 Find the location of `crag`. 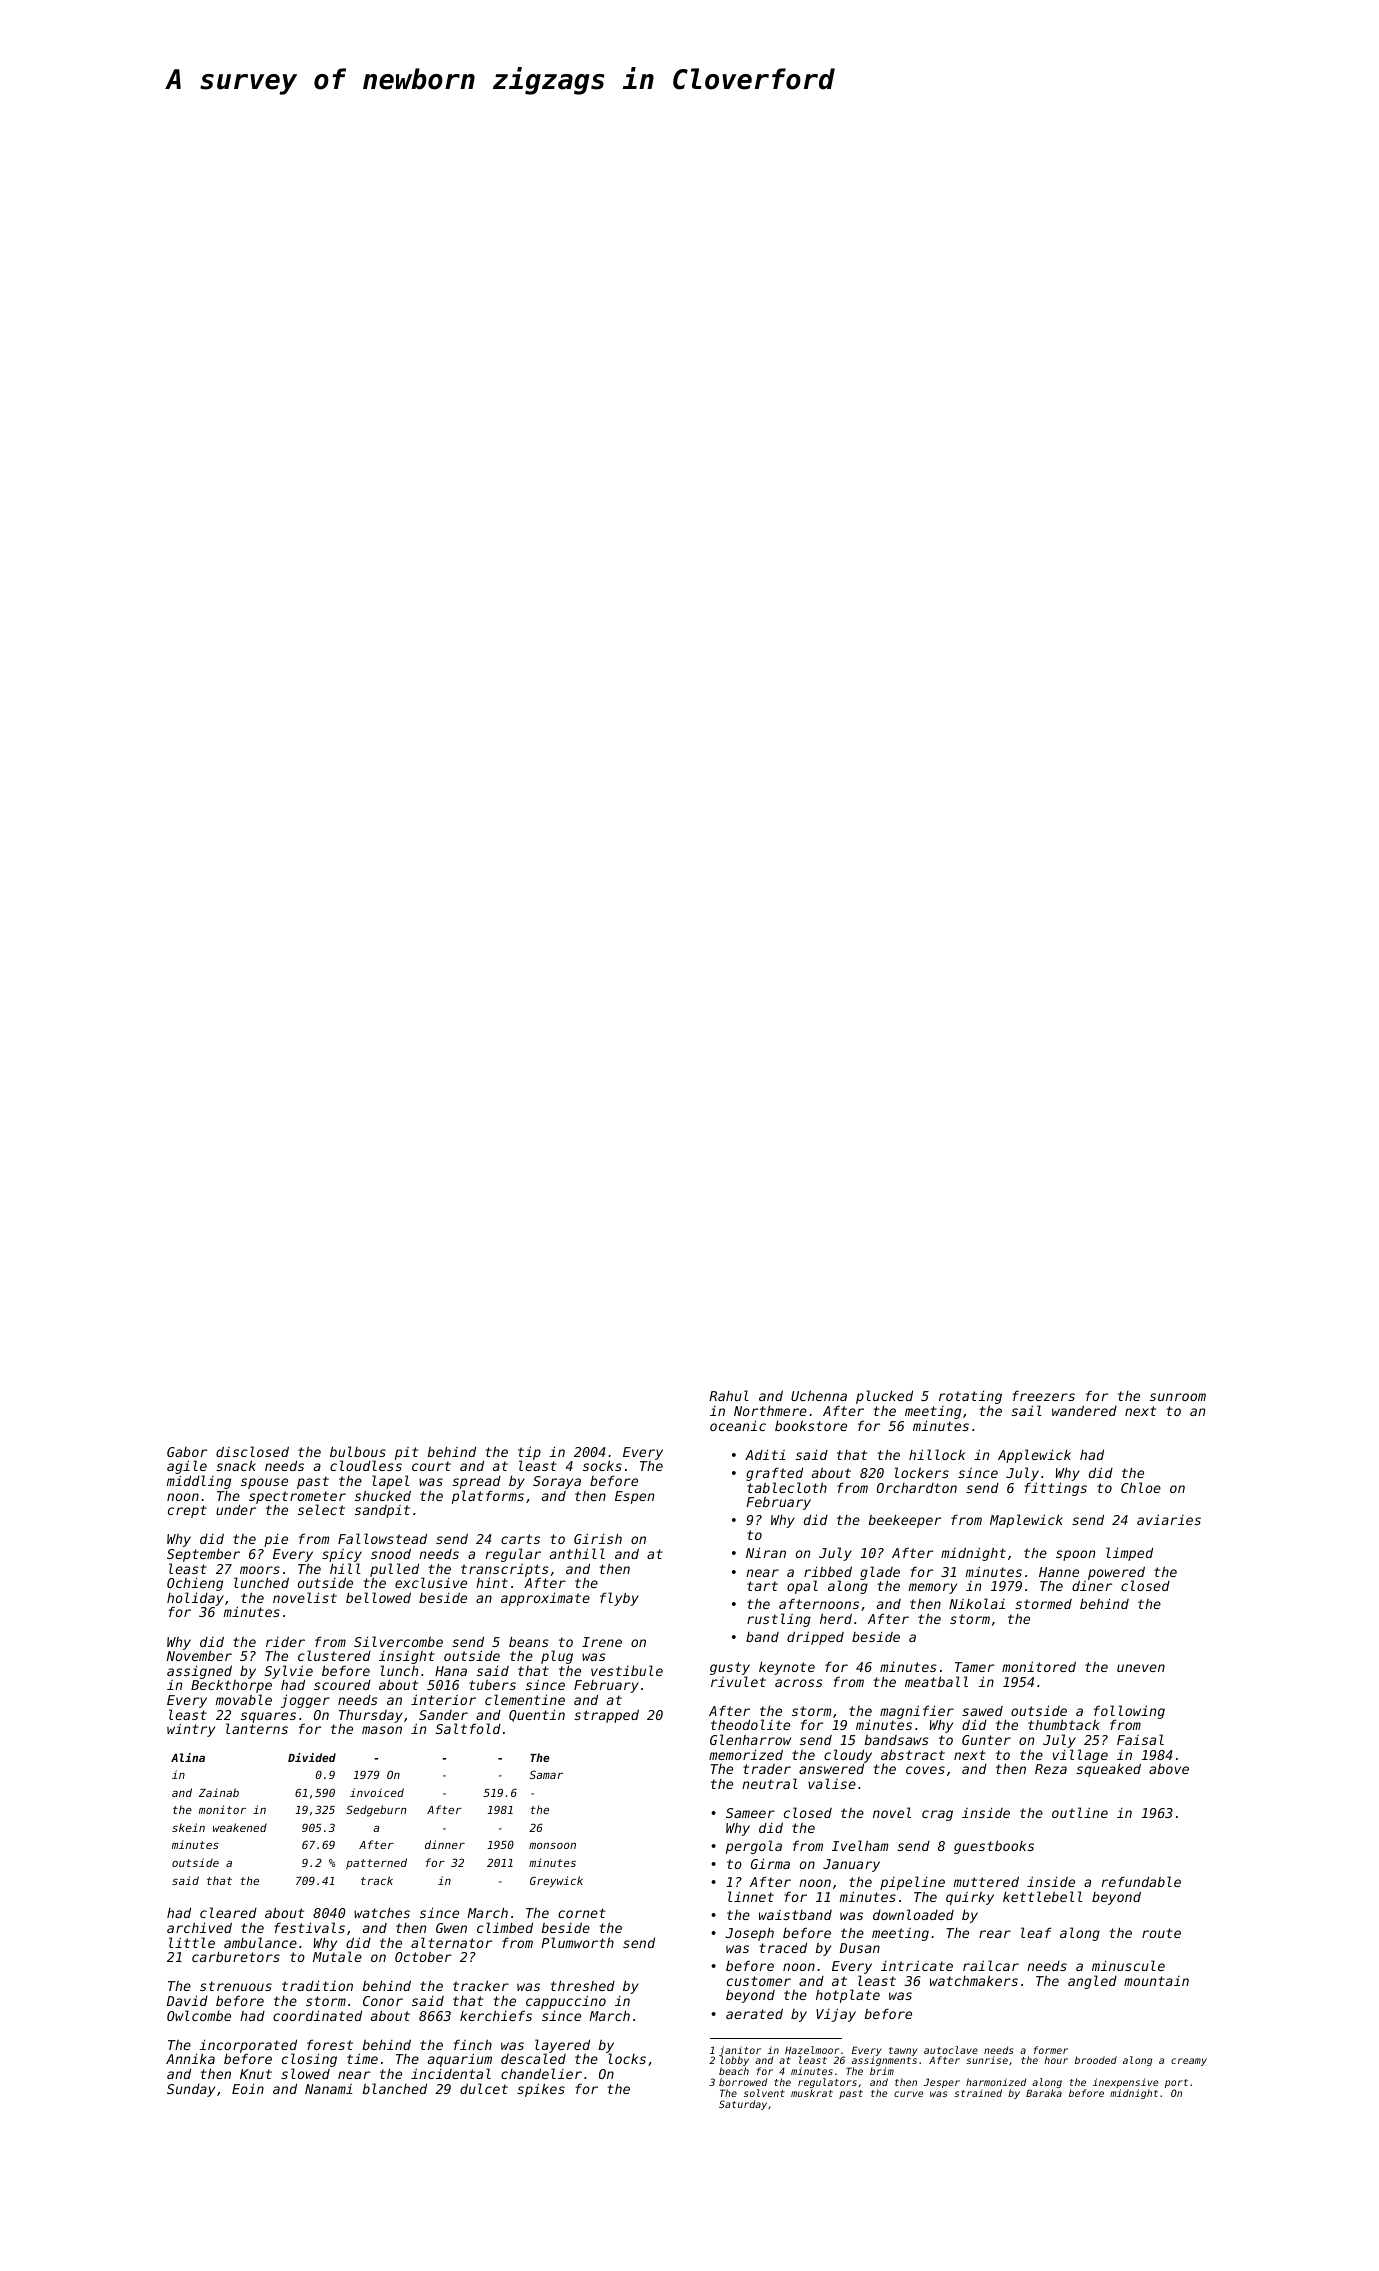

crag is located at coordinates (937, 1815).
